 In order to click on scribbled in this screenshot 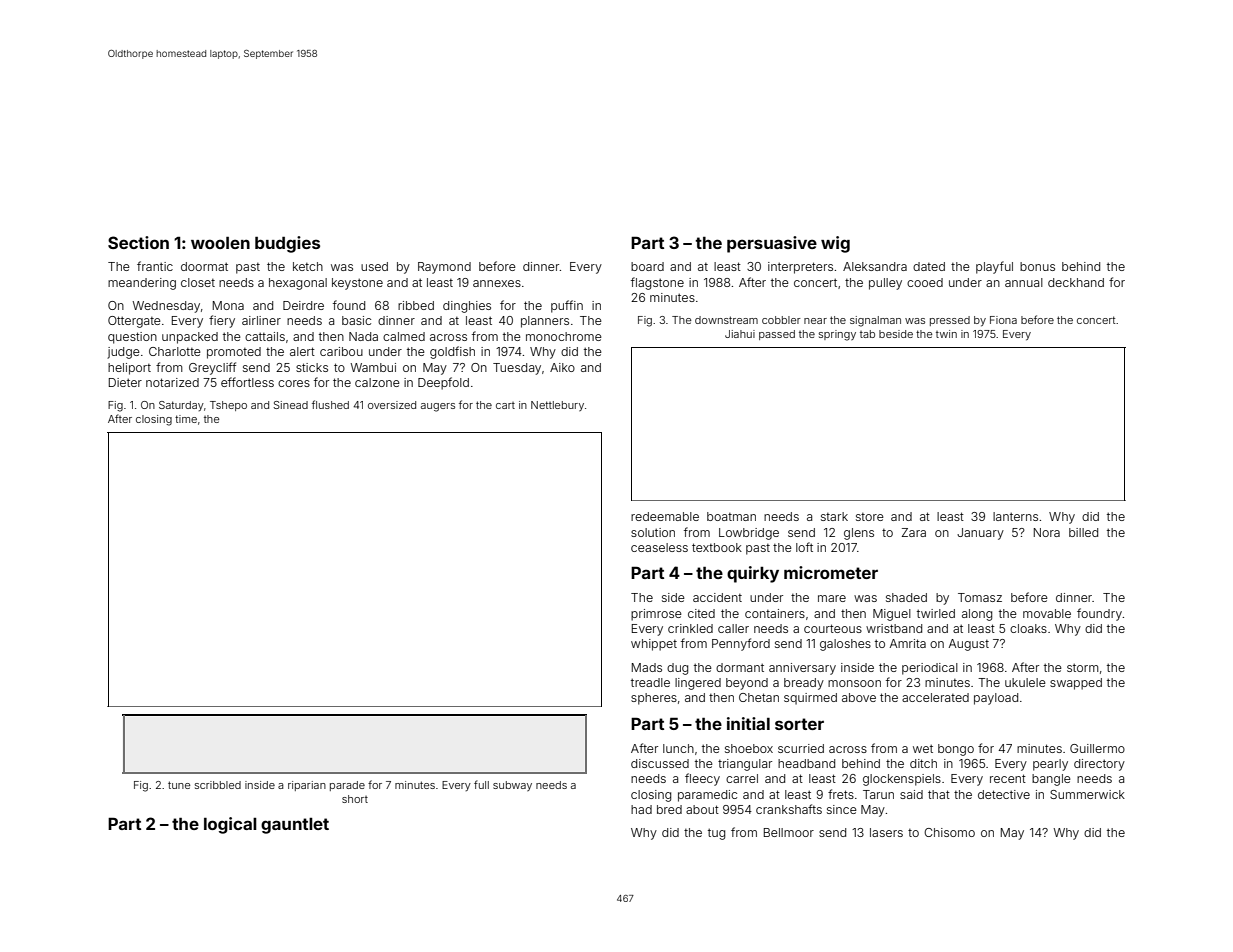, I will do `click(218, 785)`.
